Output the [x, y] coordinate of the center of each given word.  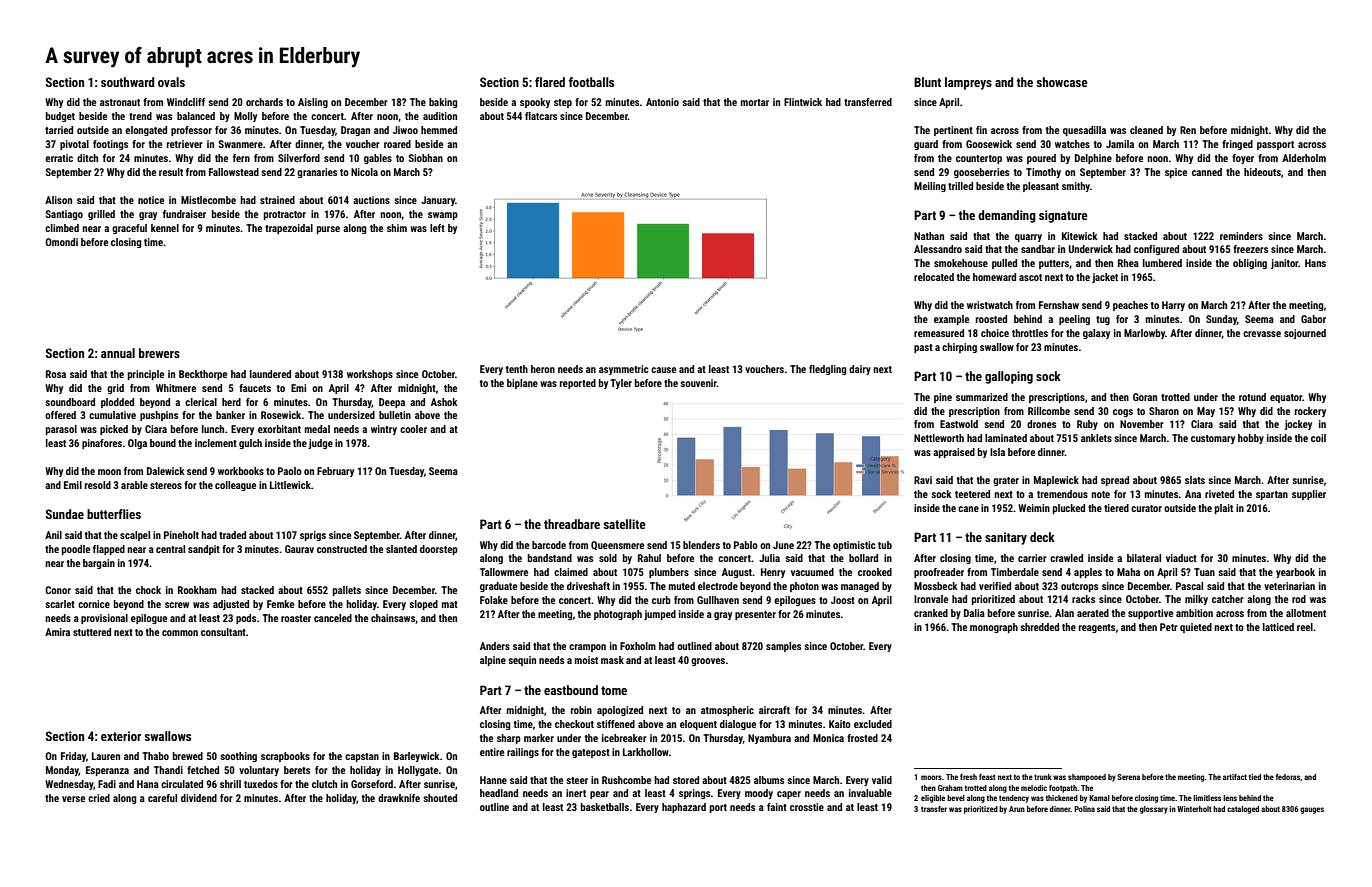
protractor [285, 215]
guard [926, 145]
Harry [1173, 306]
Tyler [621, 384]
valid [882, 780]
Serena [1128, 777]
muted [682, 586]
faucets [255, 388]
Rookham [197, 590]
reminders [1241, 236]
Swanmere [241, 144]
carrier [1032, 558]
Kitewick [1080, 236]
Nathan [929, 236]
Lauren [106, 756]
